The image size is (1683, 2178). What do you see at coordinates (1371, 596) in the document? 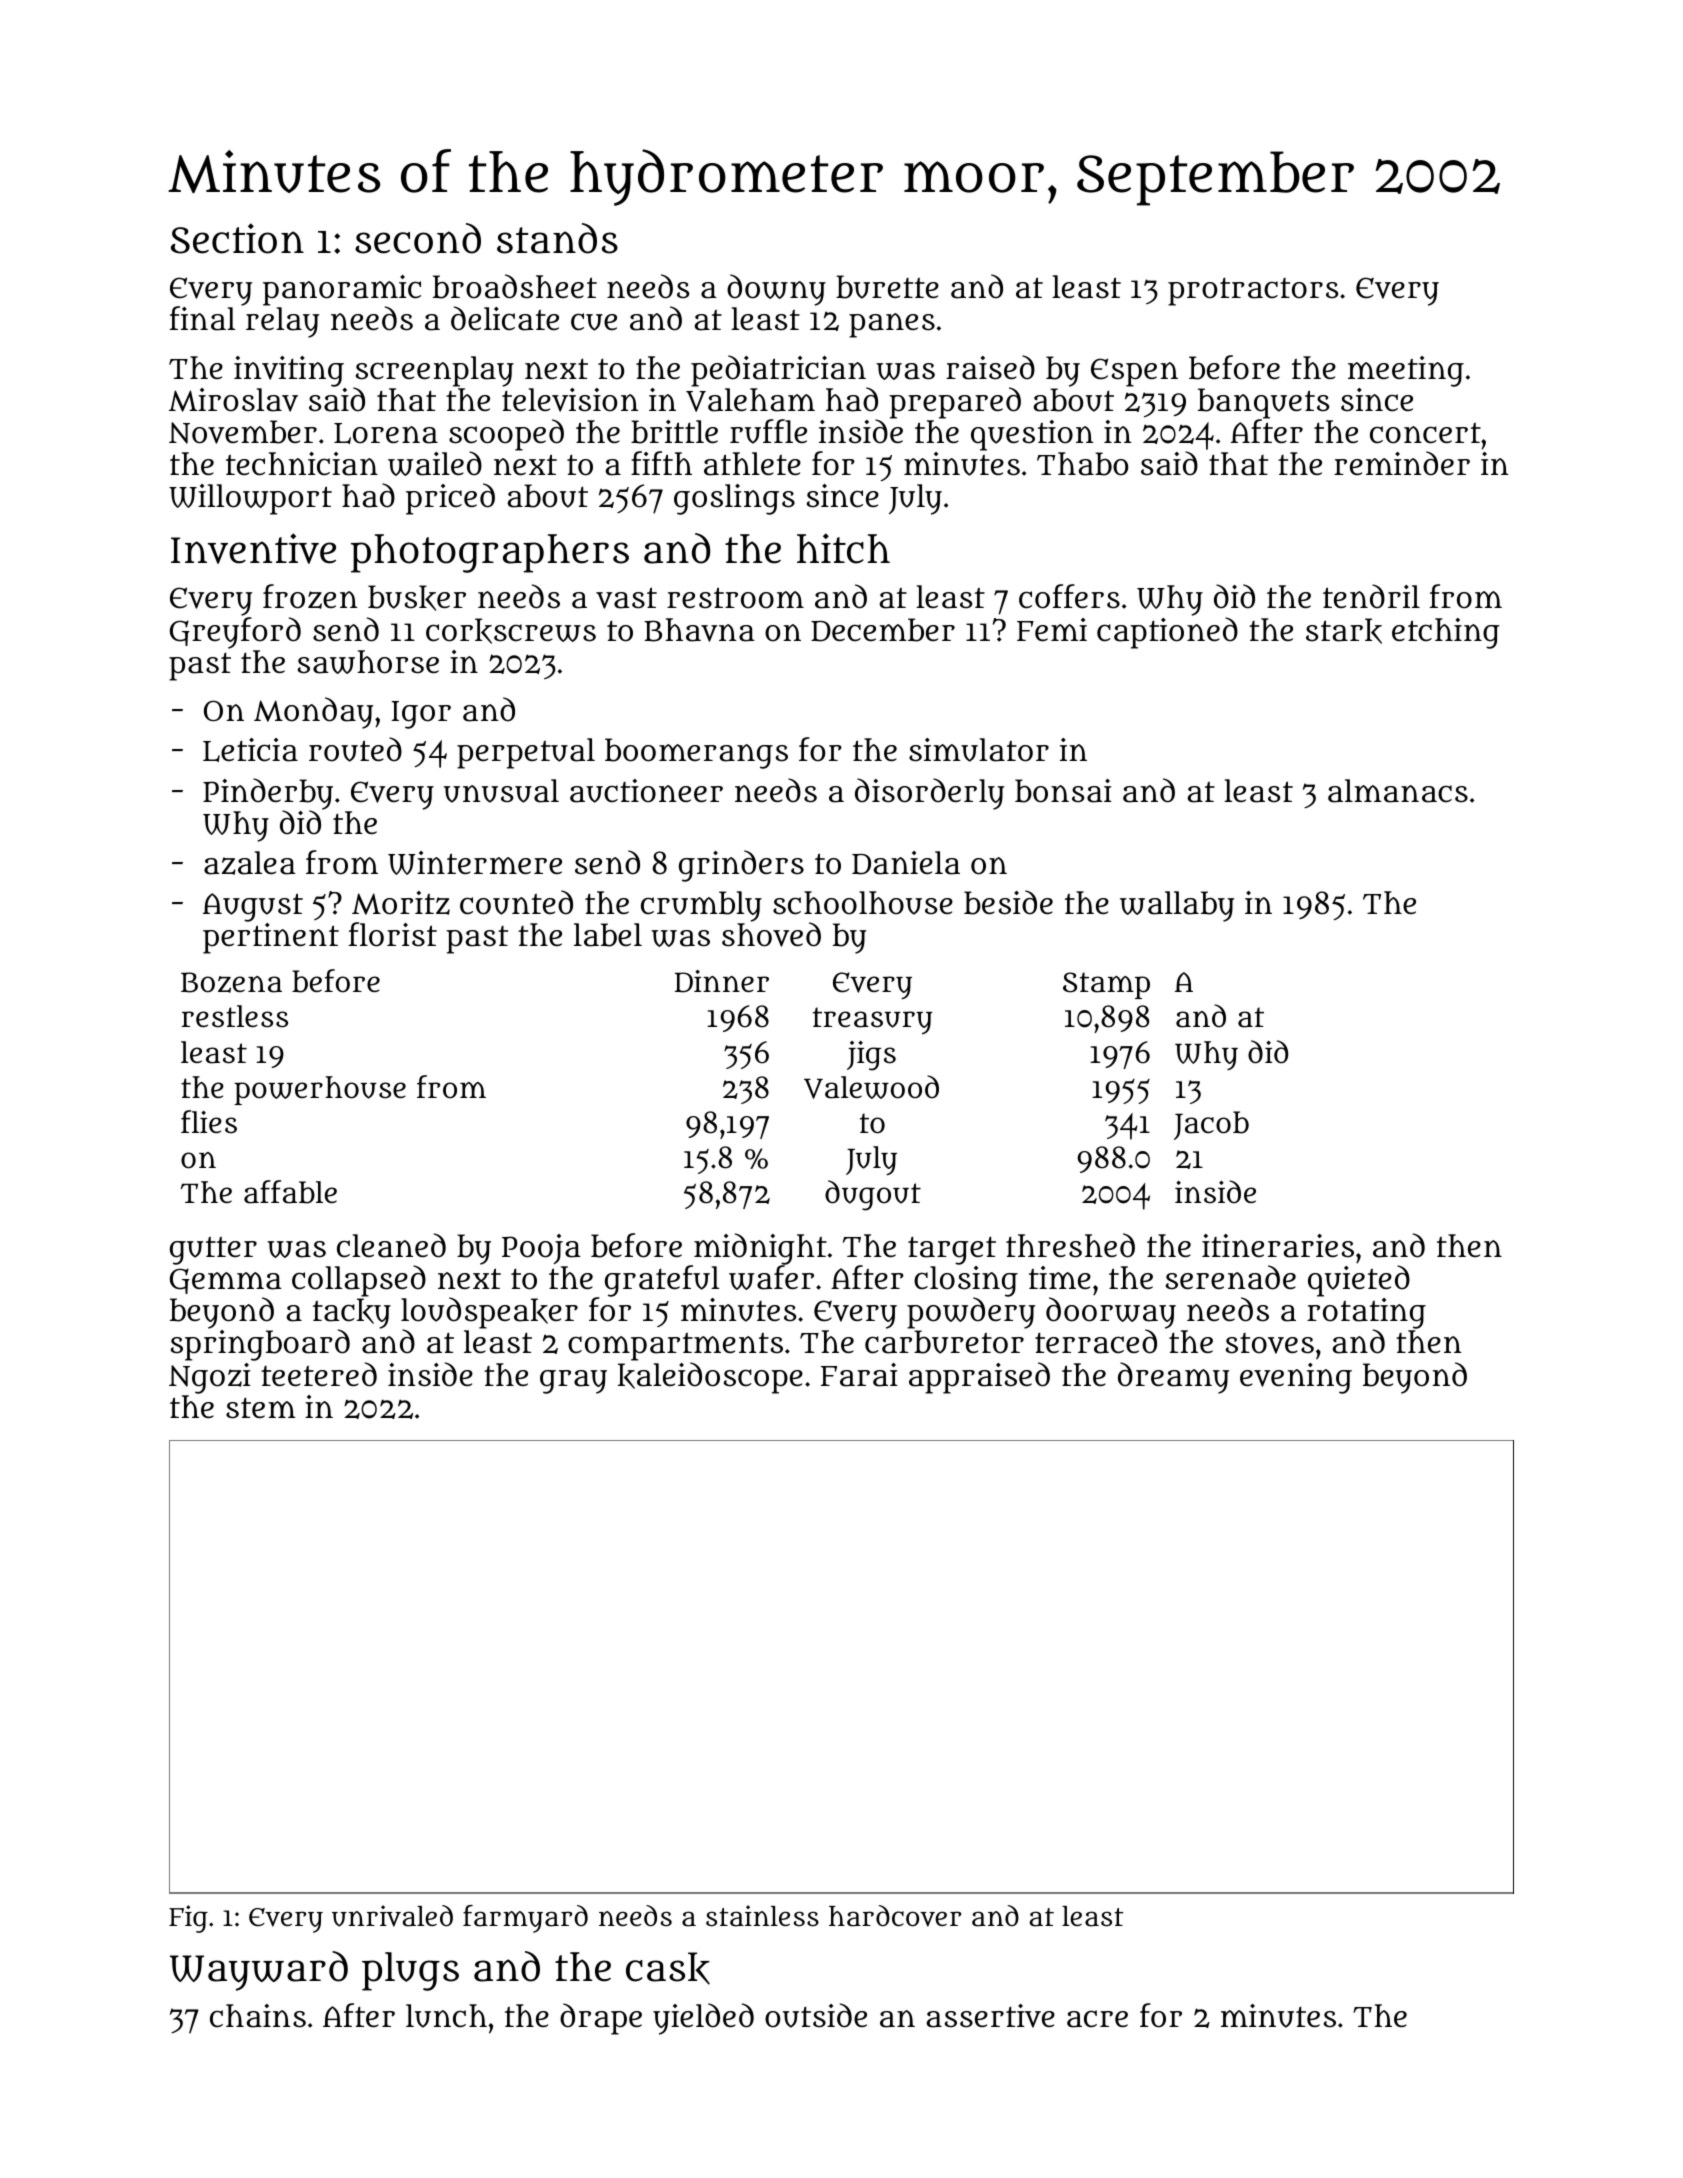
I see `tendril` at bounding box center [1371, 596].
